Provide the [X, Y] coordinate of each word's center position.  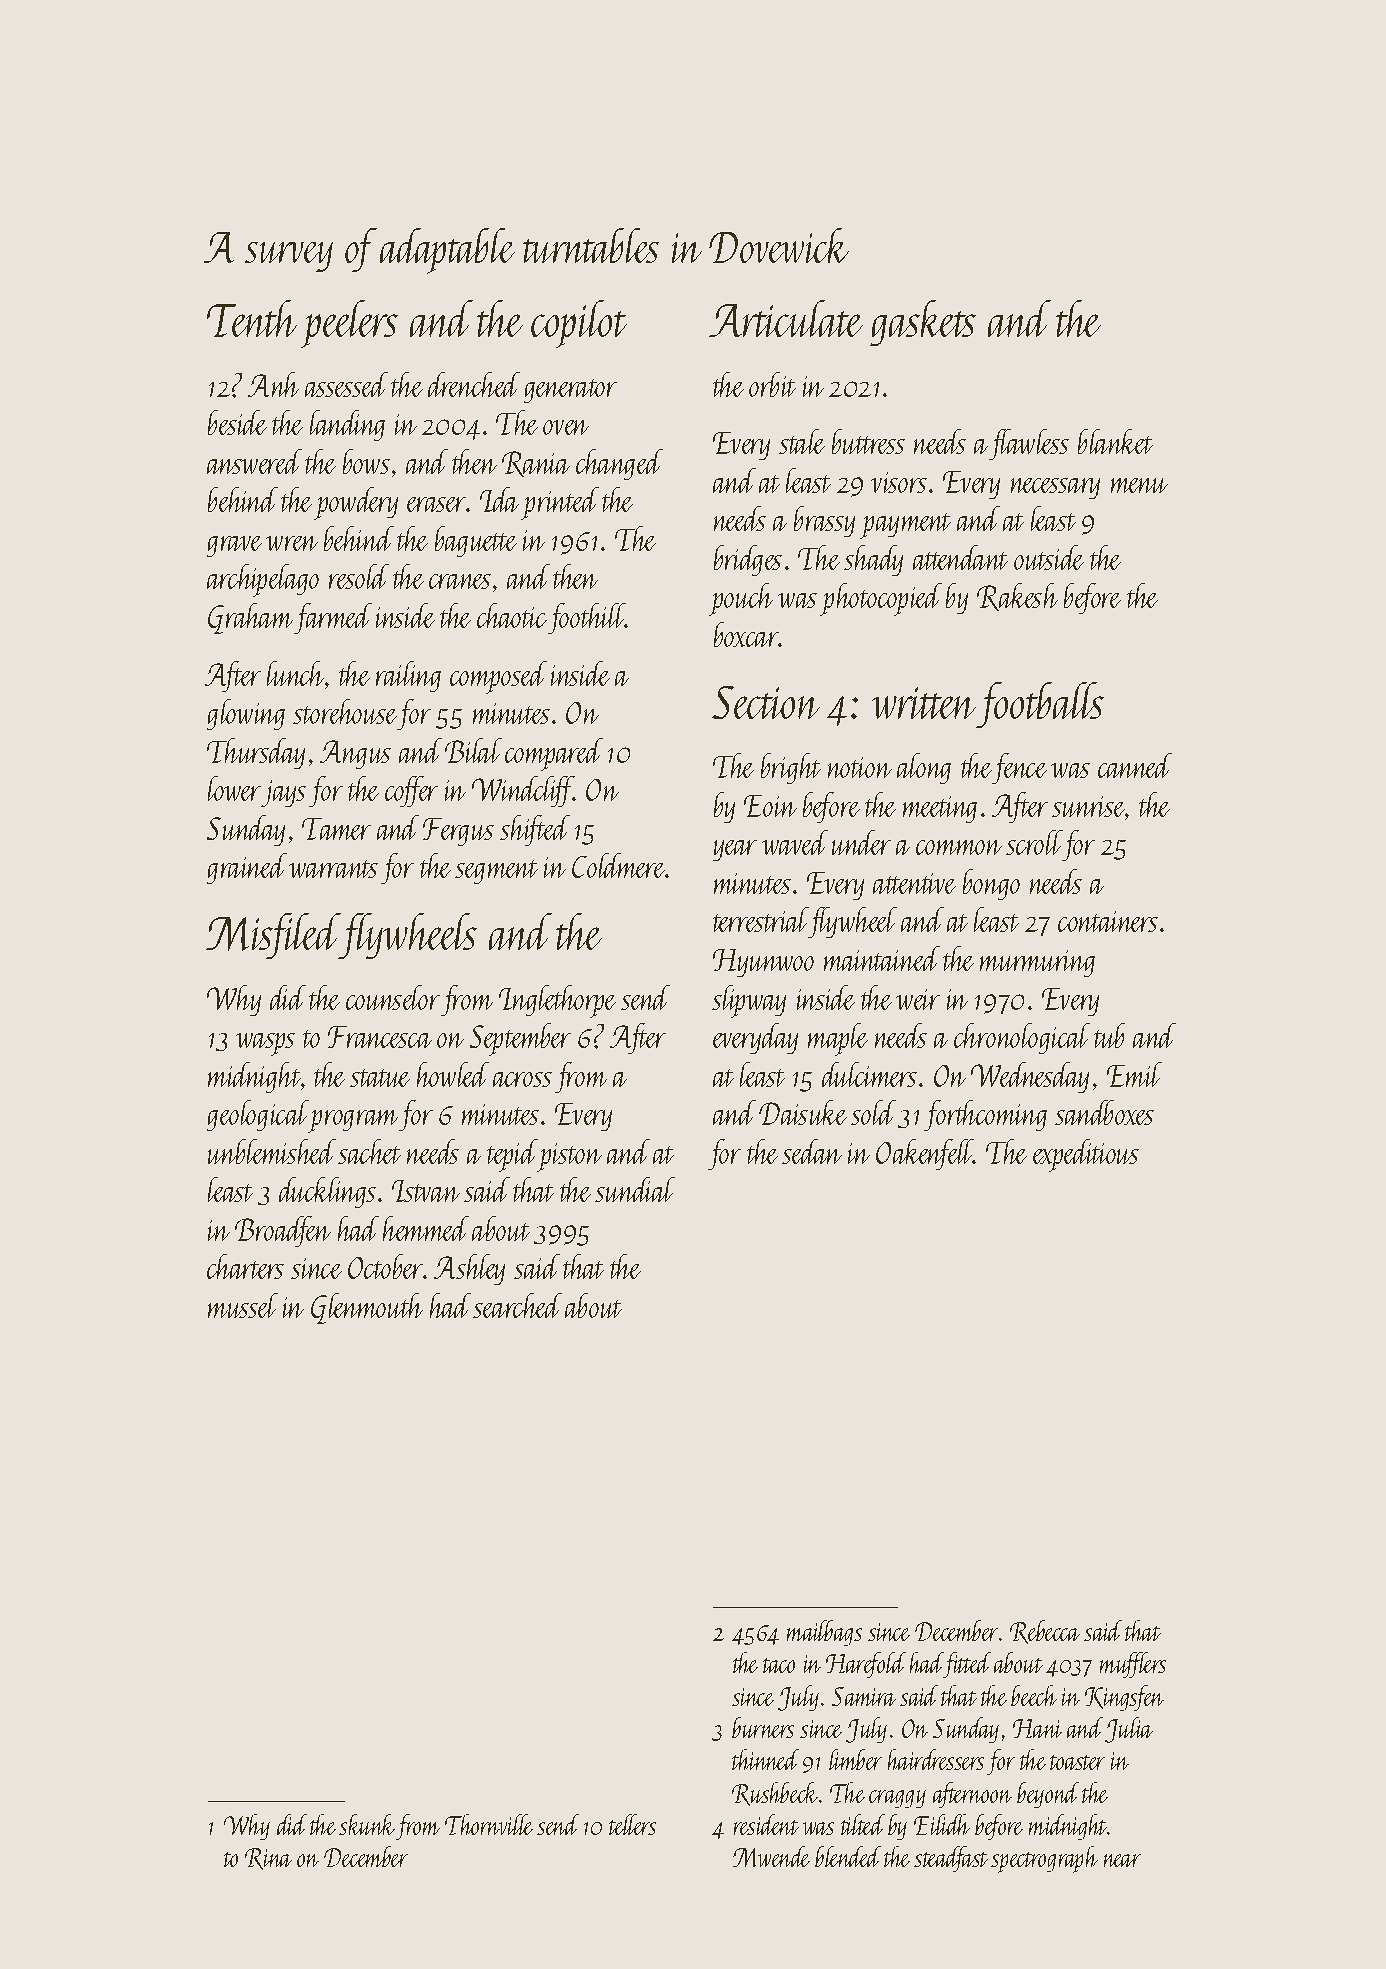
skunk [367, 1824]
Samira [864, 1696]
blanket [1115, 441]
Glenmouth [367, 1308]
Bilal [473, 750]
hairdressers [936, 1759]
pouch [741, 599]
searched [517, 1305]
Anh [273, 384]
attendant [960, 557]
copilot [579, 324]
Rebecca [1045, 1632]
